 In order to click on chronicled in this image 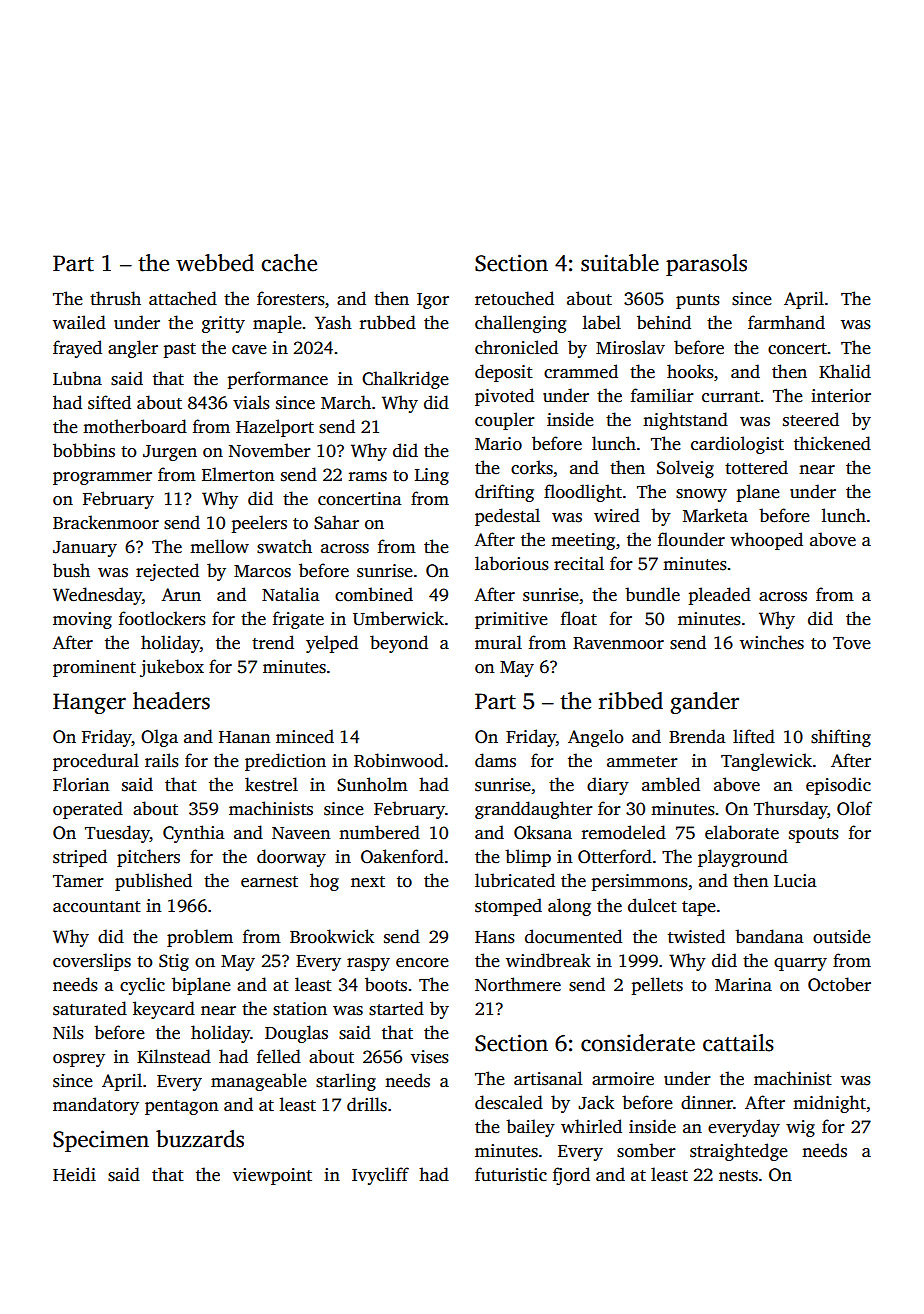, I will do `click(516, 347)`.
